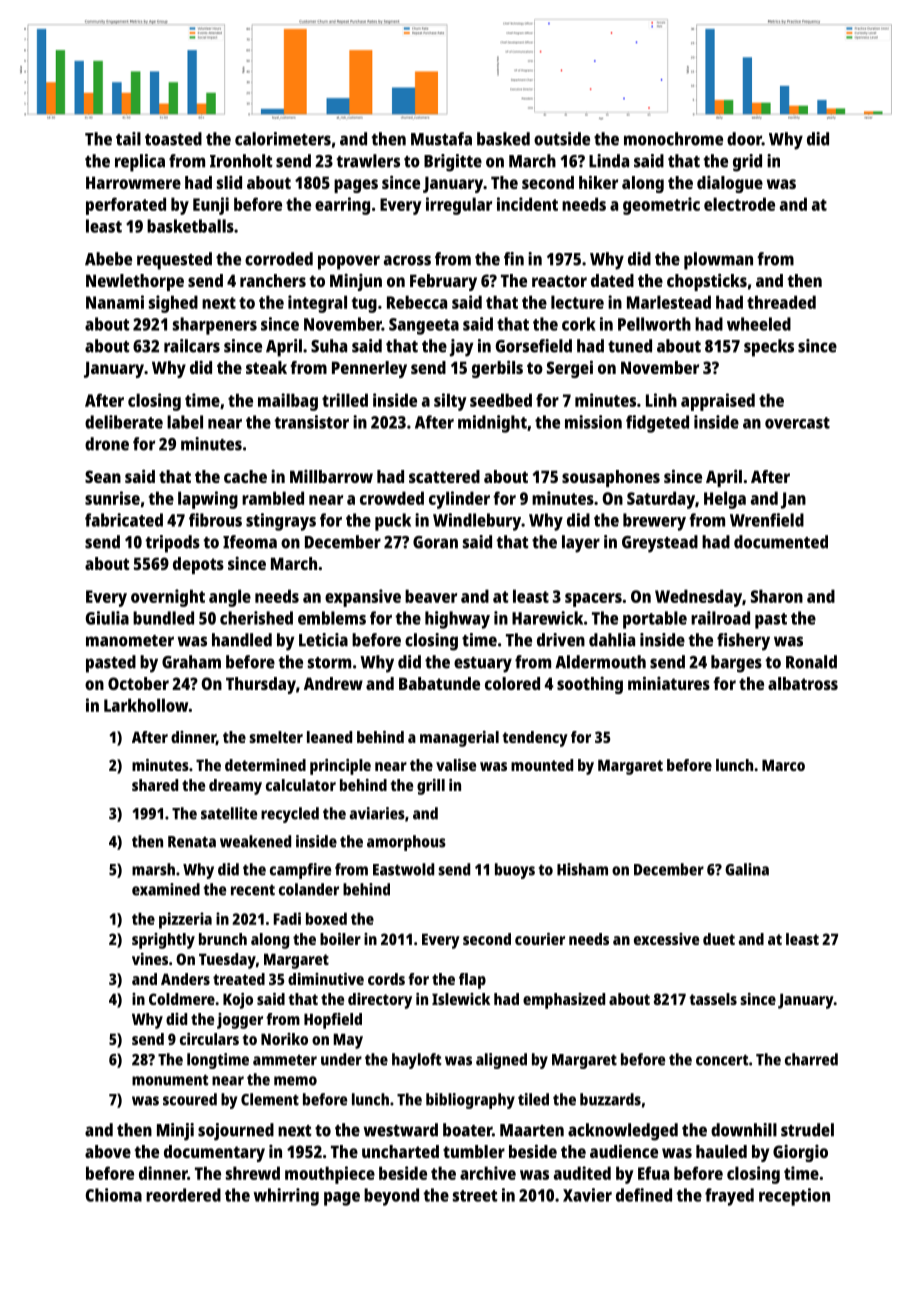 This image has height=1314, width=924. What do you see at coordinates (230, 598) in the image?
I see `angle` at bounding box center [230, 598].
